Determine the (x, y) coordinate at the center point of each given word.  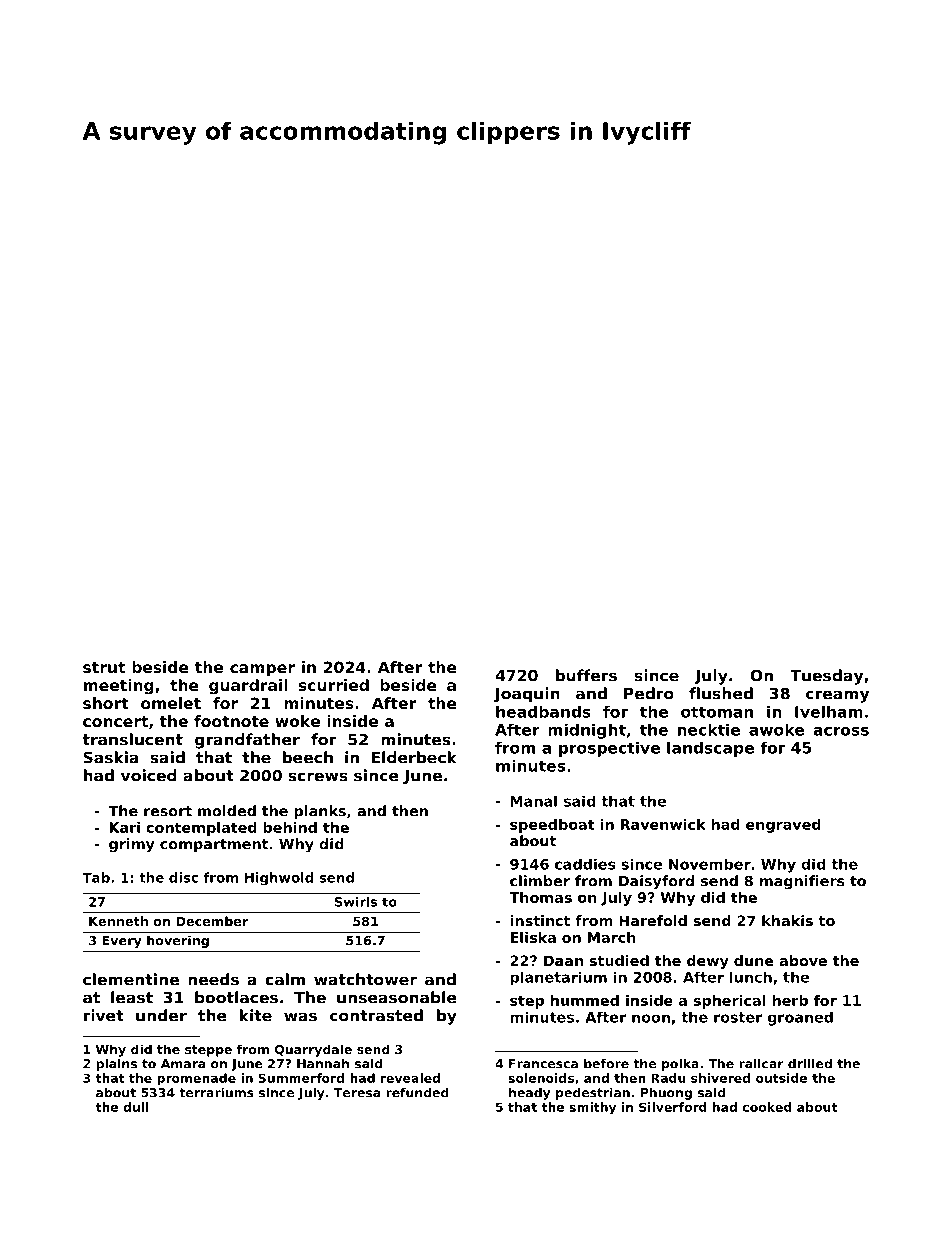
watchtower (365, 979)
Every (122, 942)
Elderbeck (414, 757)
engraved (783, 826)
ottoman (717, 712)
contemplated (201, 829)
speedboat (552, 826)
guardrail (248, 687)
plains (117, 1065)
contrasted (376, 1015)
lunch (751, 977)
